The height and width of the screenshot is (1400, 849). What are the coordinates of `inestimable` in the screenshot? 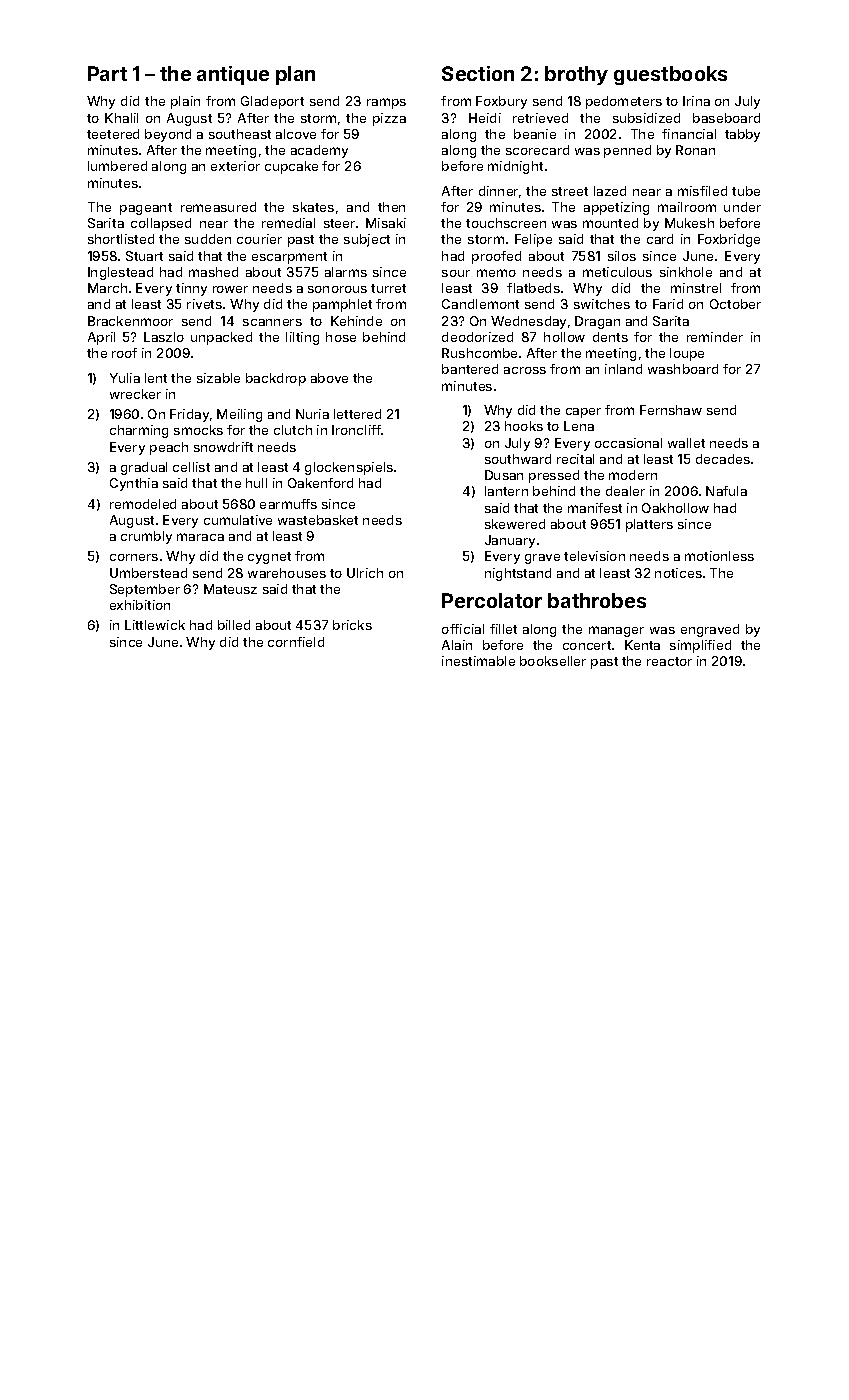 It's located at (478, 661).
